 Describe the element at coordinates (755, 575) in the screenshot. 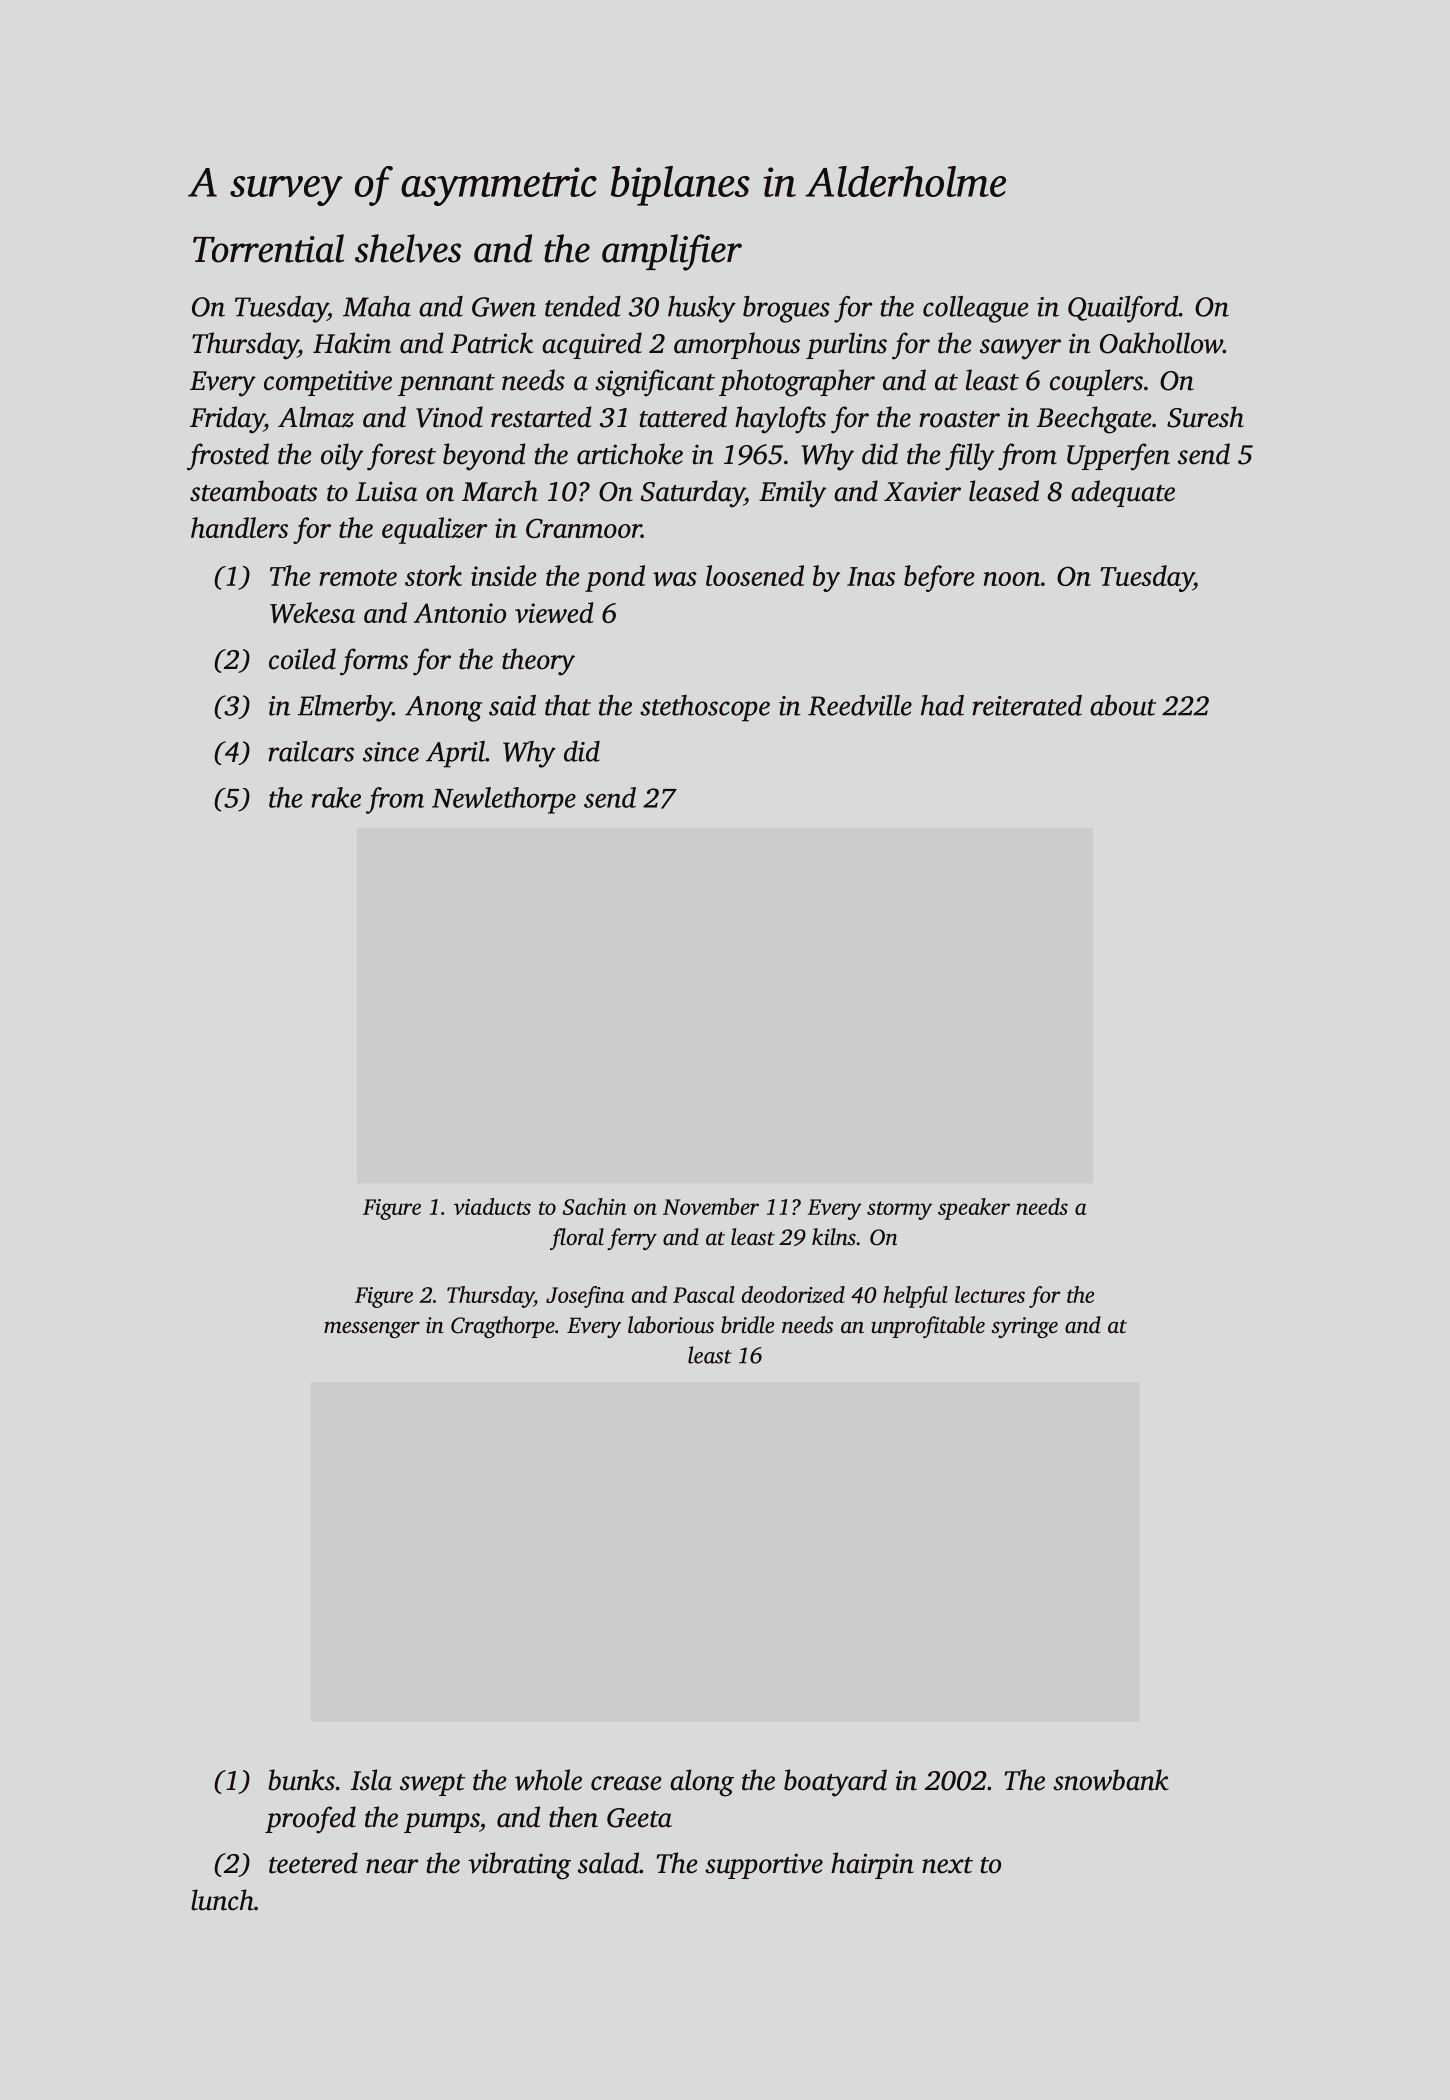

I see `loosened` at that location.
